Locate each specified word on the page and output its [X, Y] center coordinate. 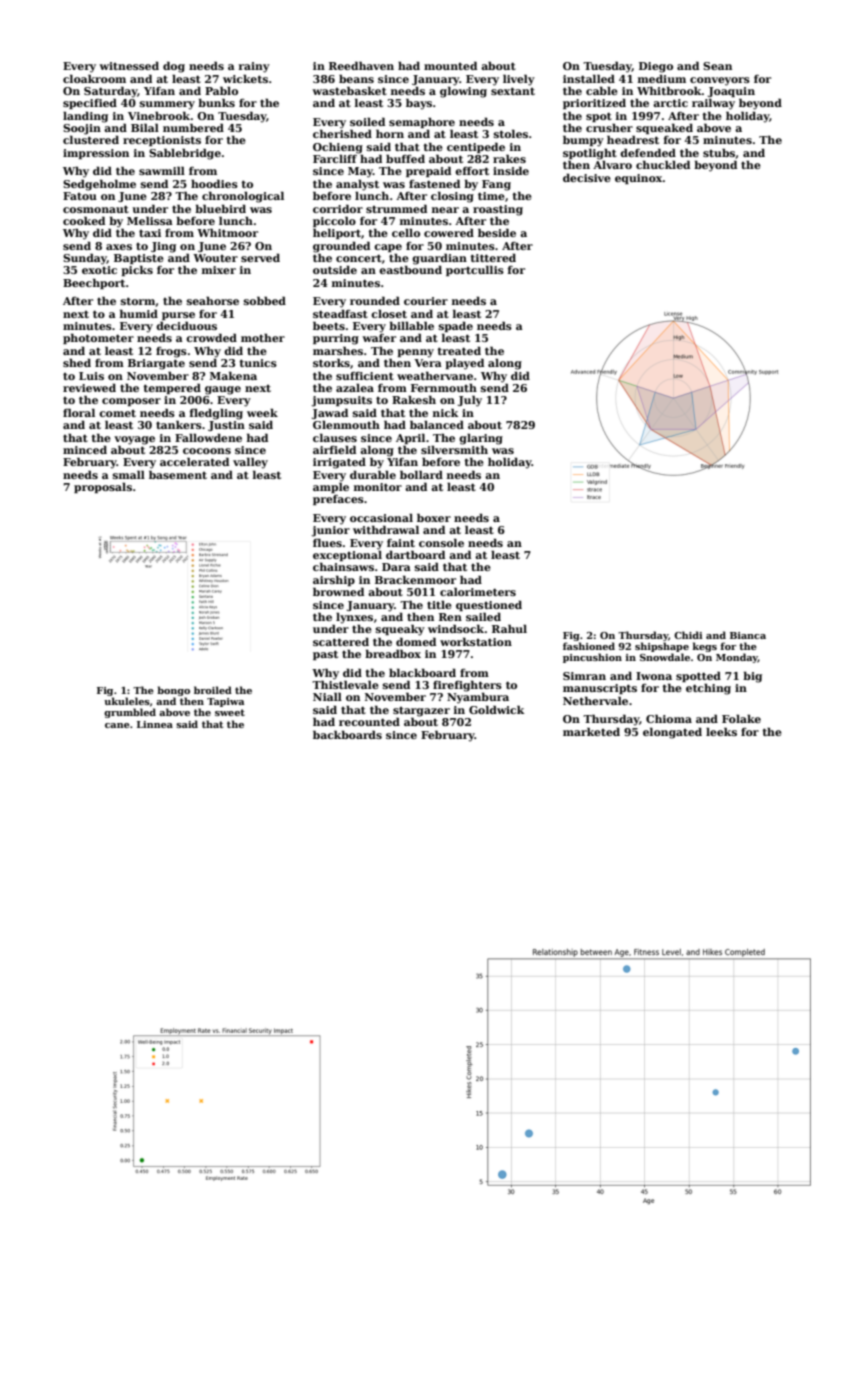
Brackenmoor [415, 579]
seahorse [213, 300]
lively [519, 80]
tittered [493, 257]
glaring [481, 439]
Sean [717, 66]
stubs [719, 152]
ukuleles [127, 701]
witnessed [129, 65]
